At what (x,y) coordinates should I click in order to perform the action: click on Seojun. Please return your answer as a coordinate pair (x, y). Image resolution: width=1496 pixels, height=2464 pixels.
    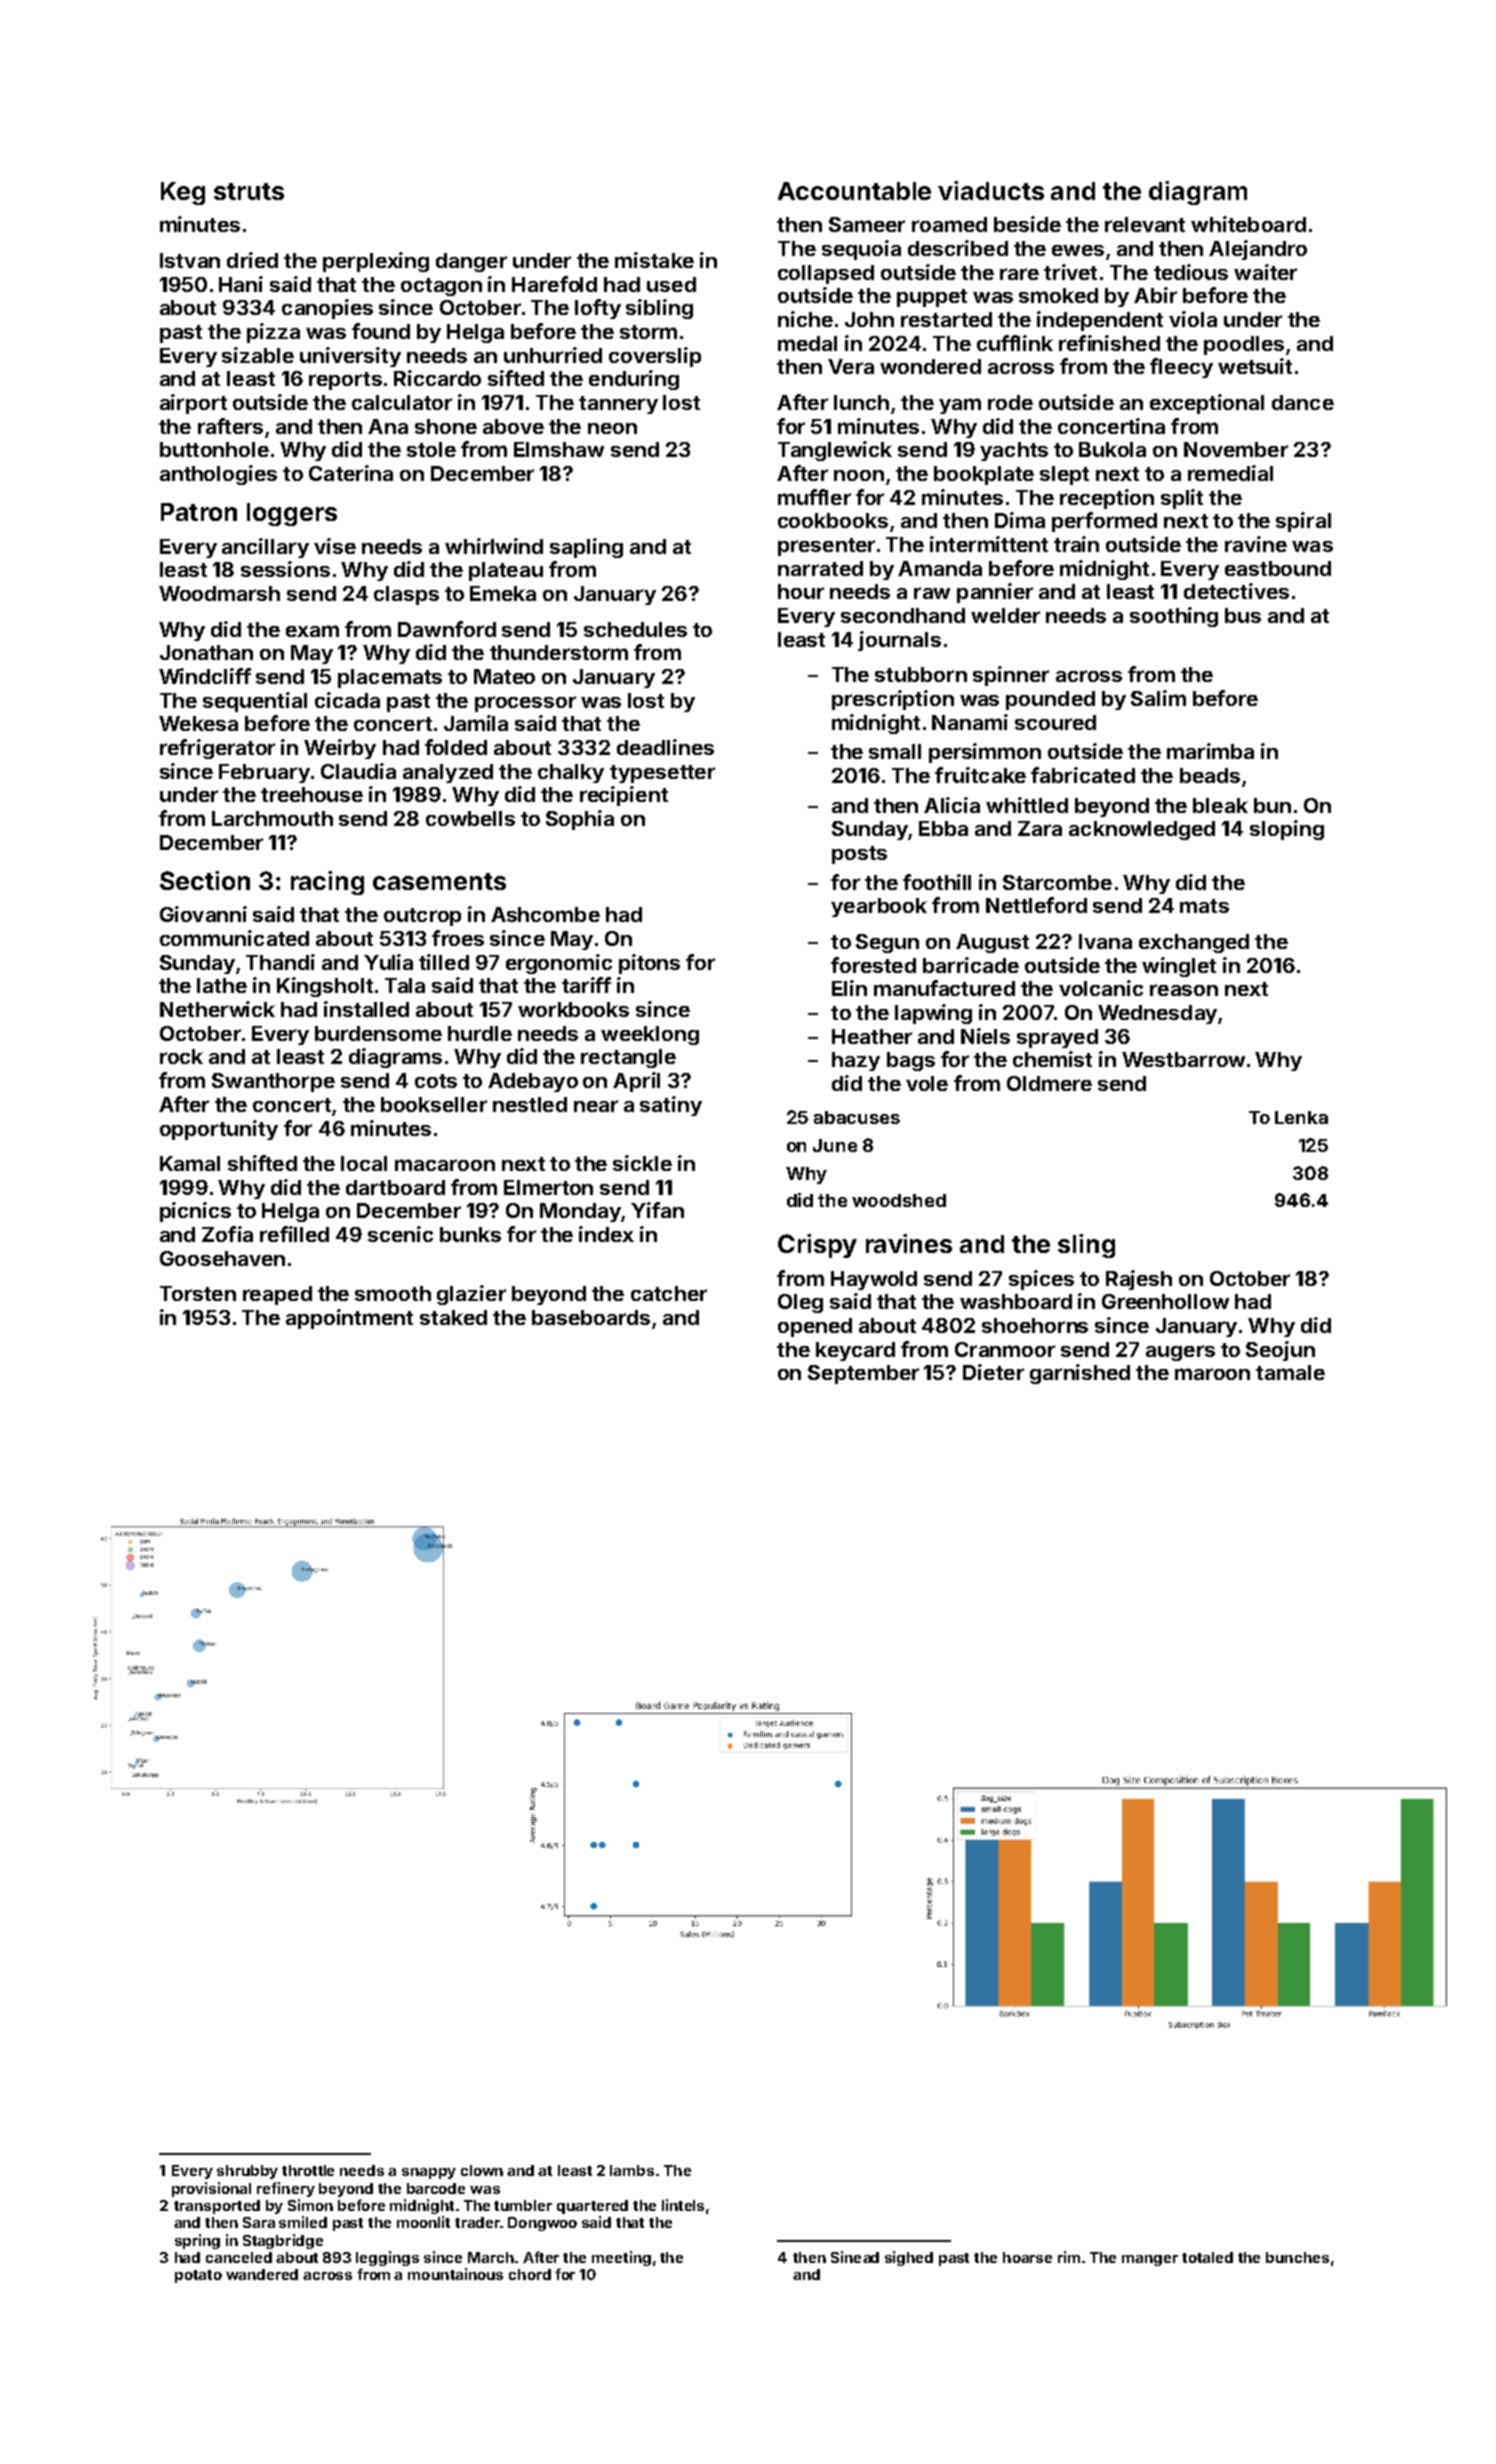
    Looking at the image, I should click on (1280, 1351).
